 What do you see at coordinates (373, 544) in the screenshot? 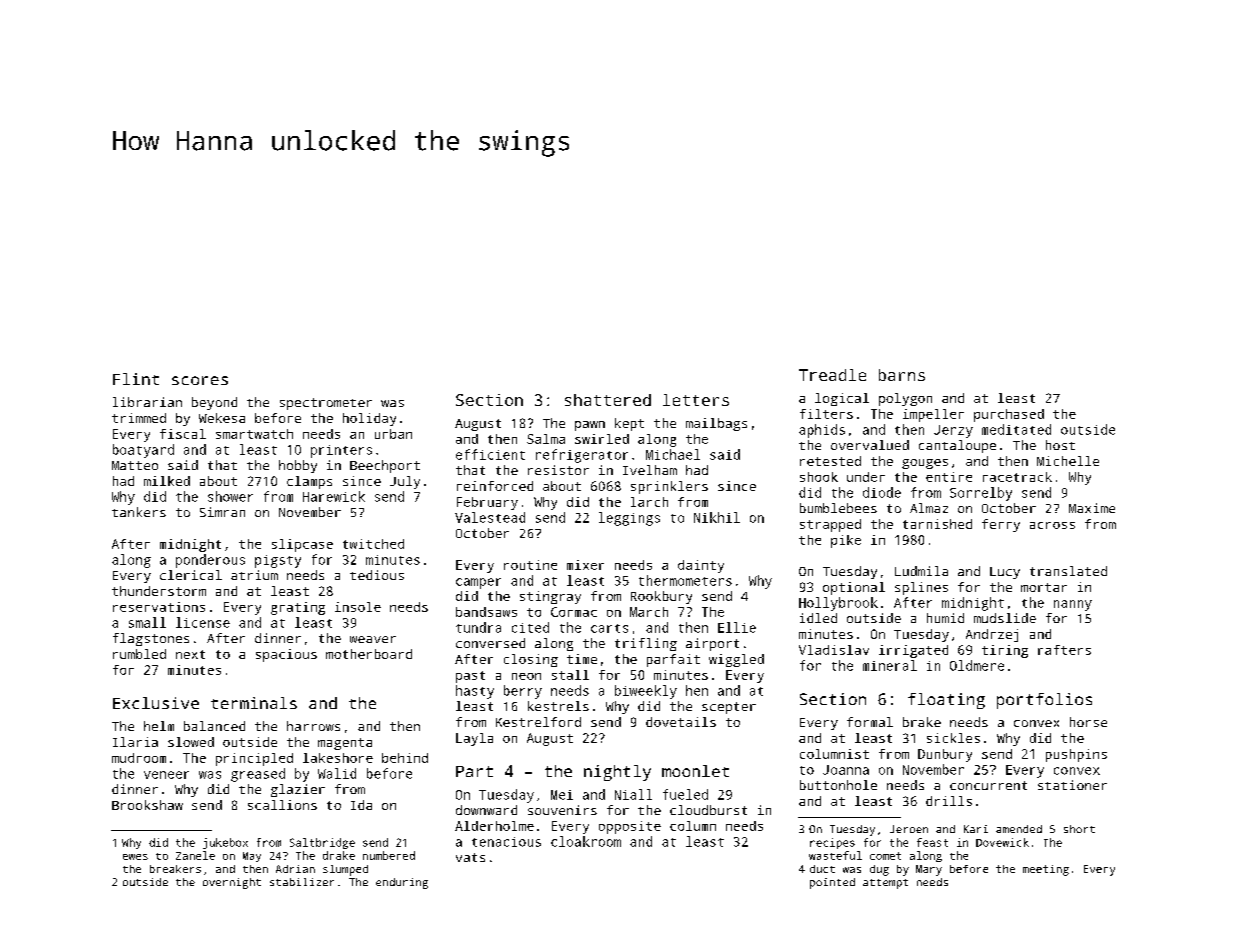
I see `twitched` at bounding box center [373, 544].
